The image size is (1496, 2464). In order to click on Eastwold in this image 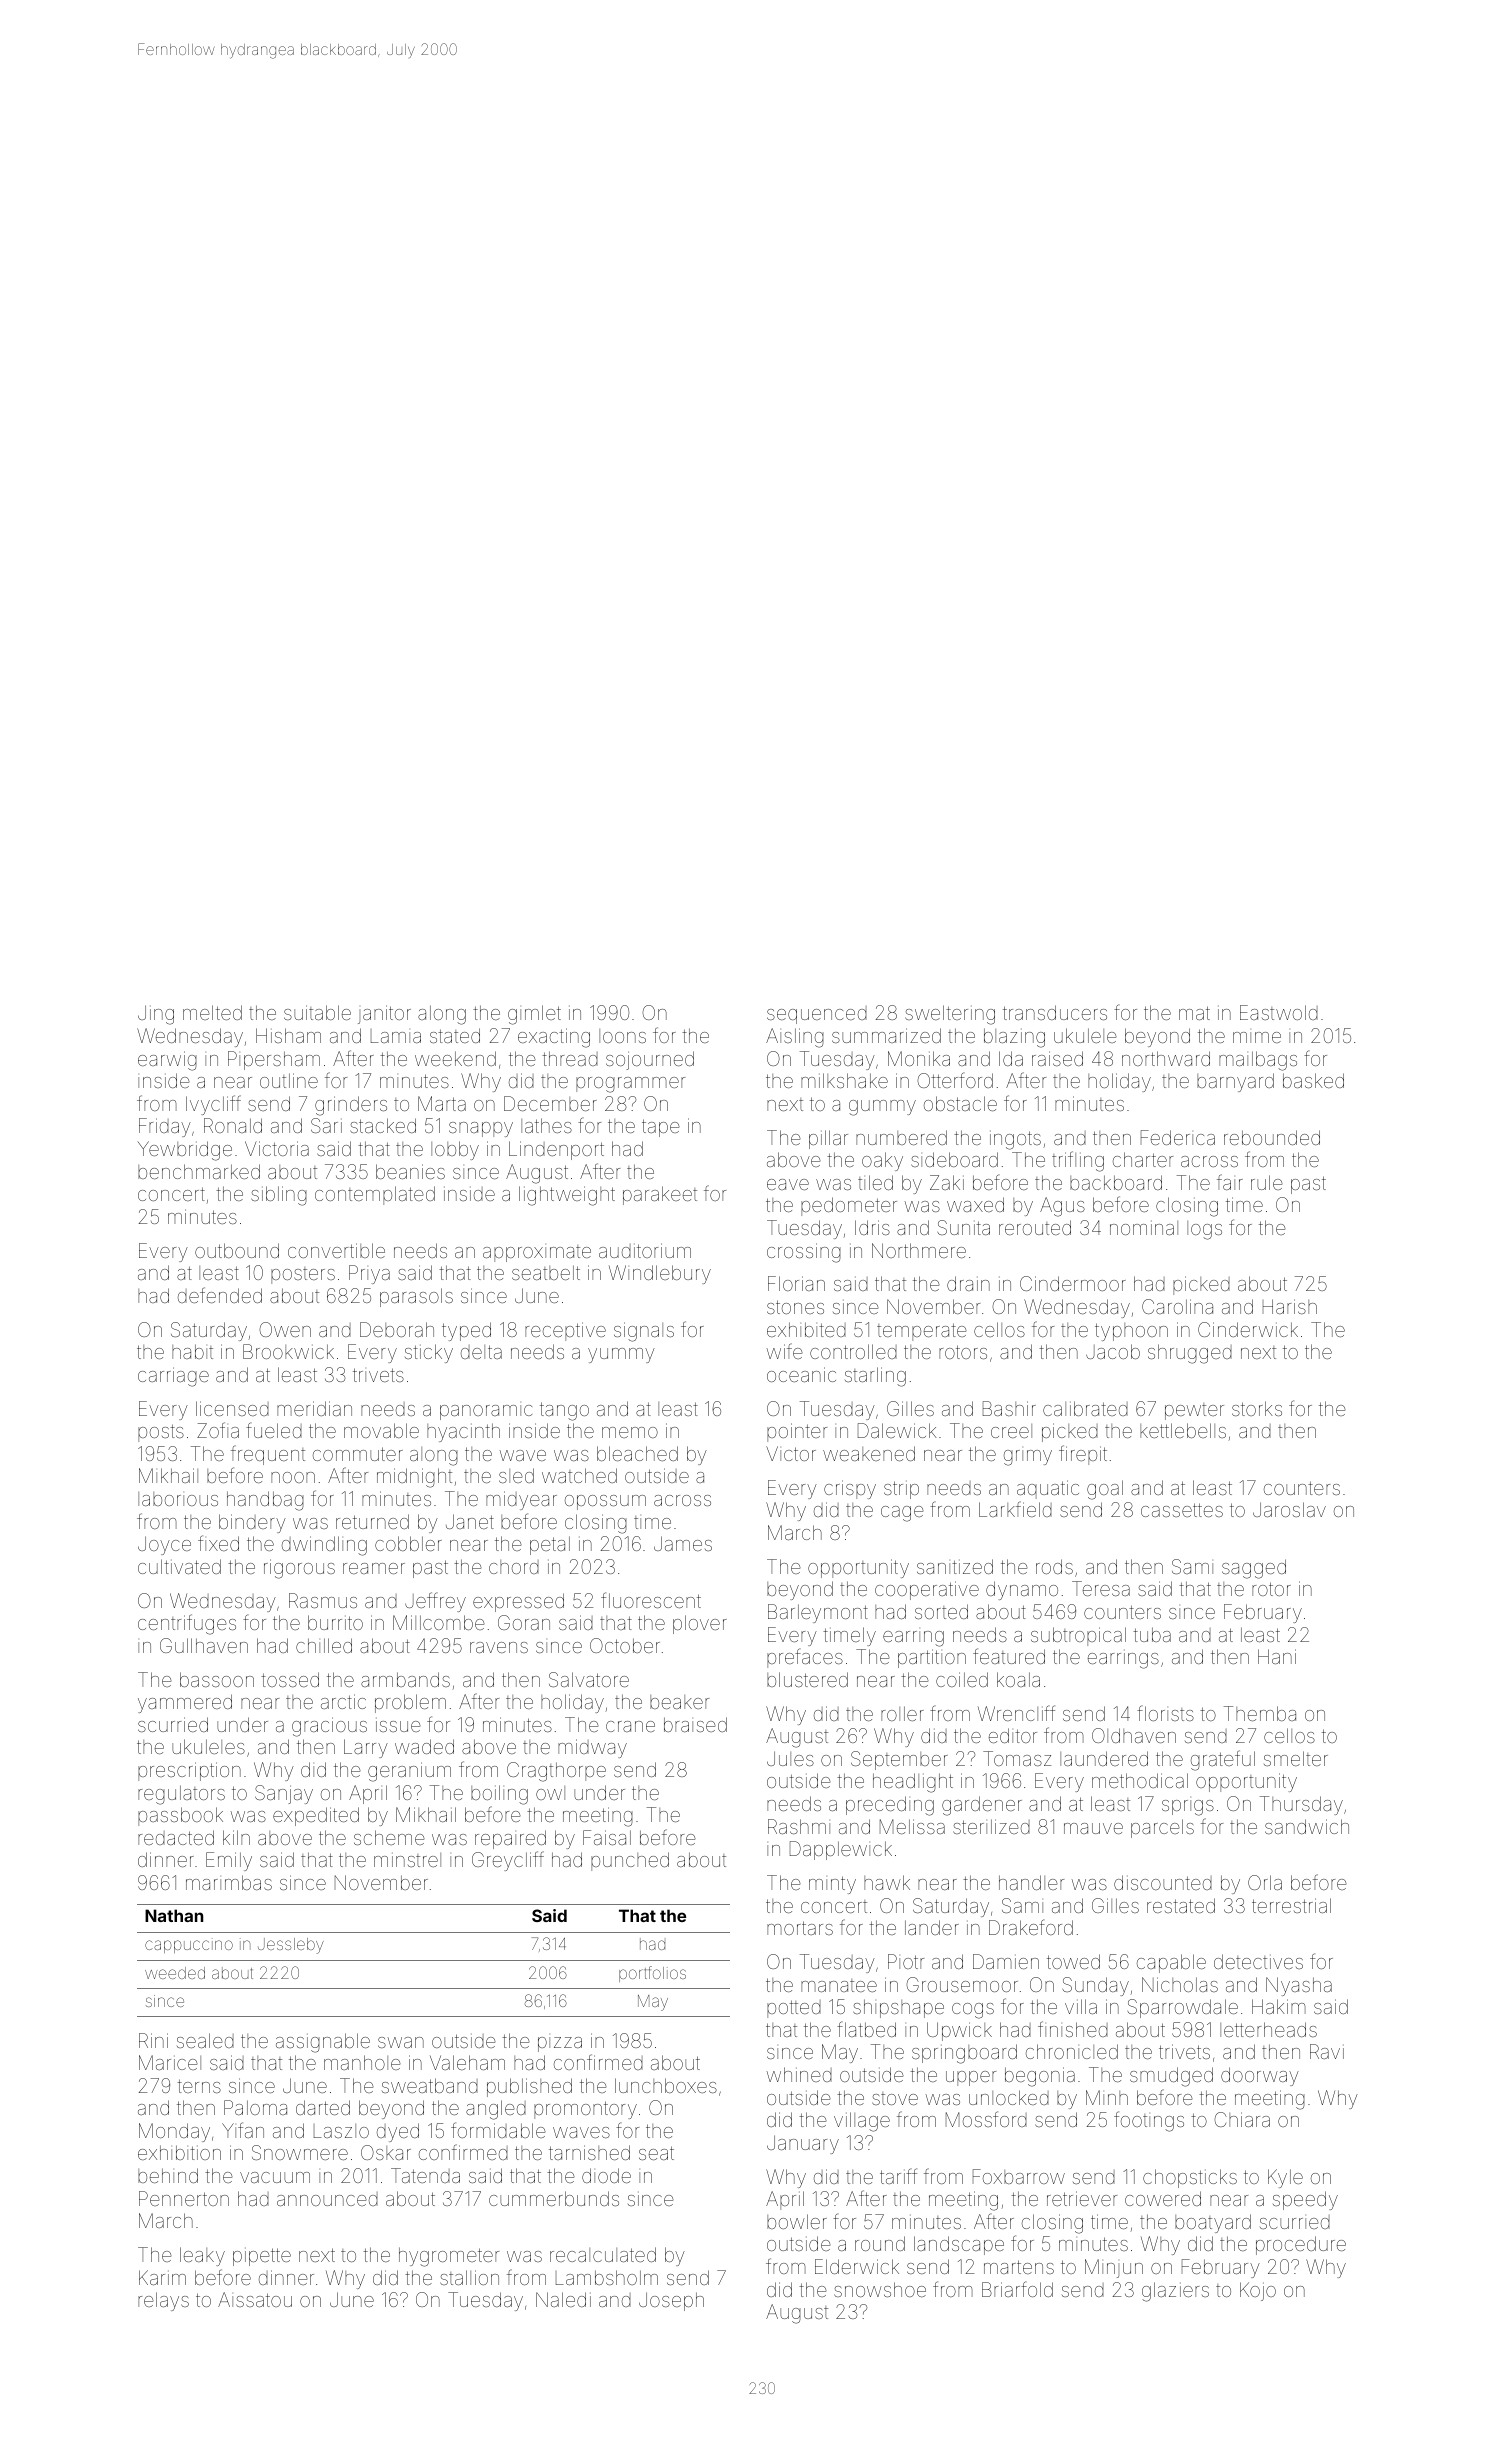, I will do `click(1279, 1012)`.
